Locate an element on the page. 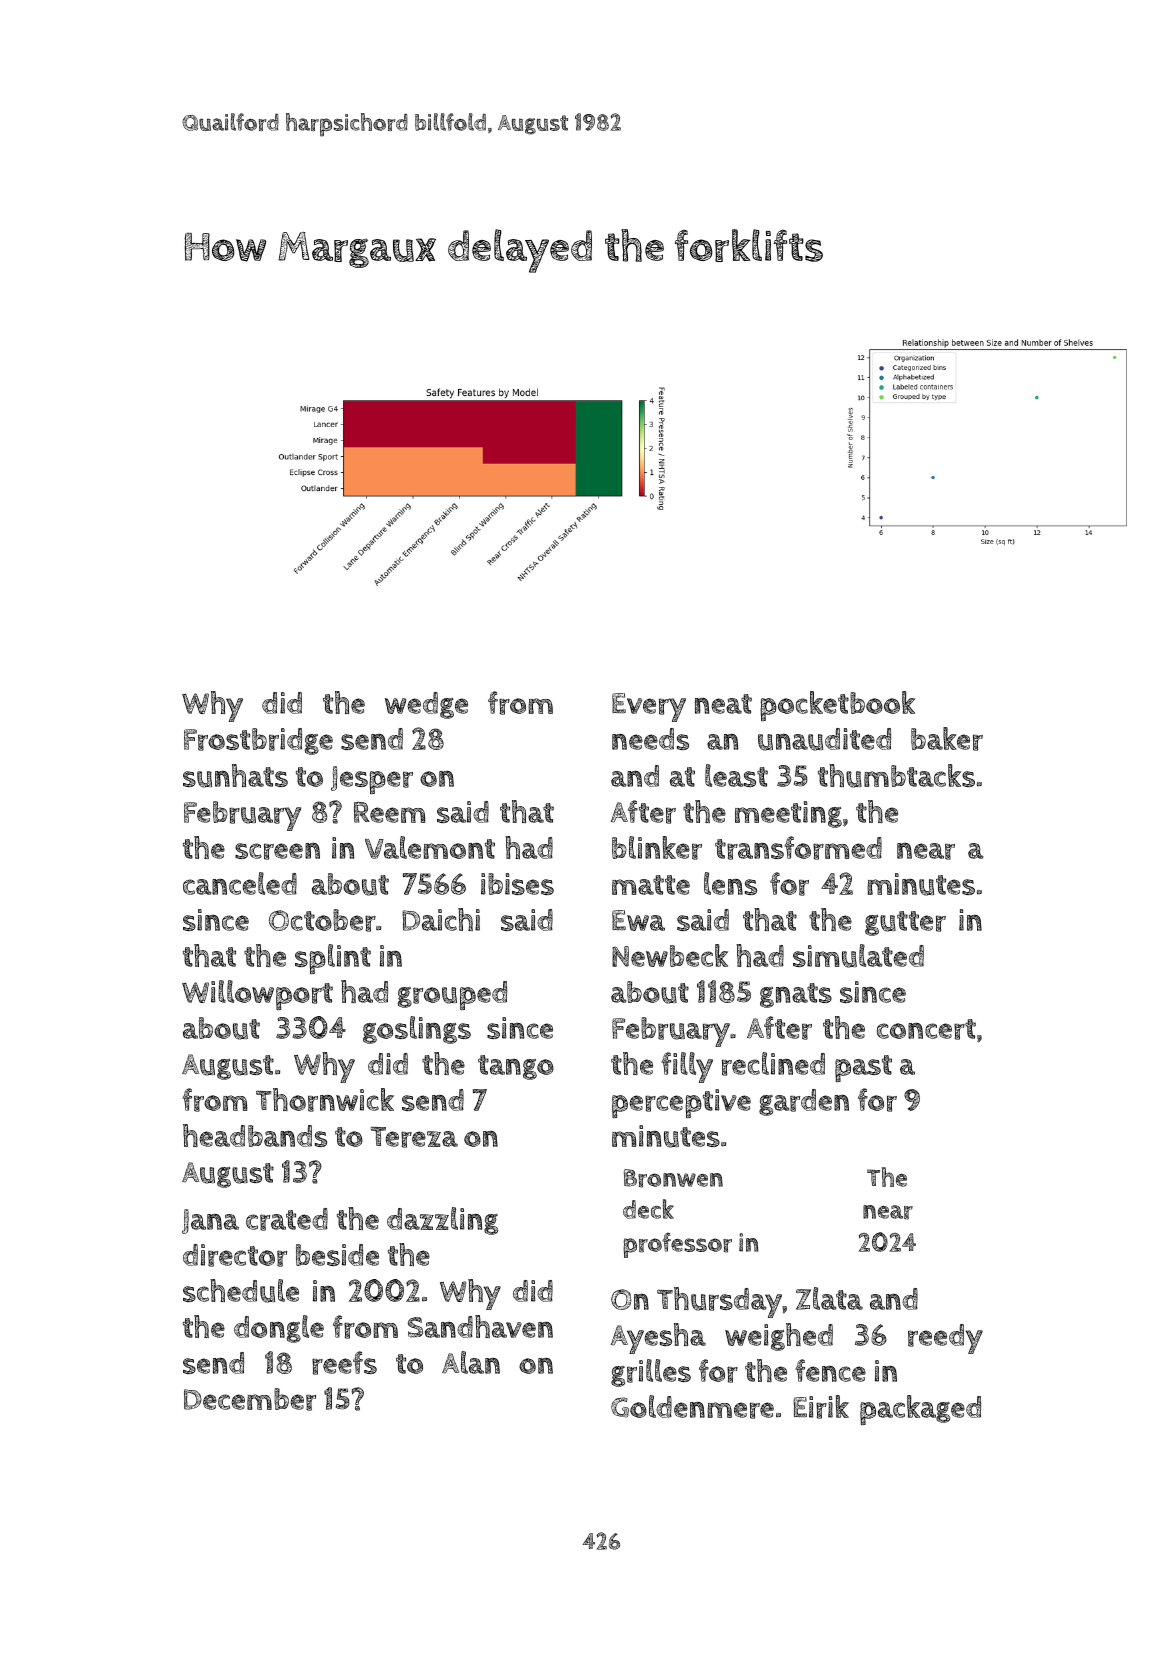 This image has width=1165, height=1654. Frostbridge is located at coordinates (258, 741).
